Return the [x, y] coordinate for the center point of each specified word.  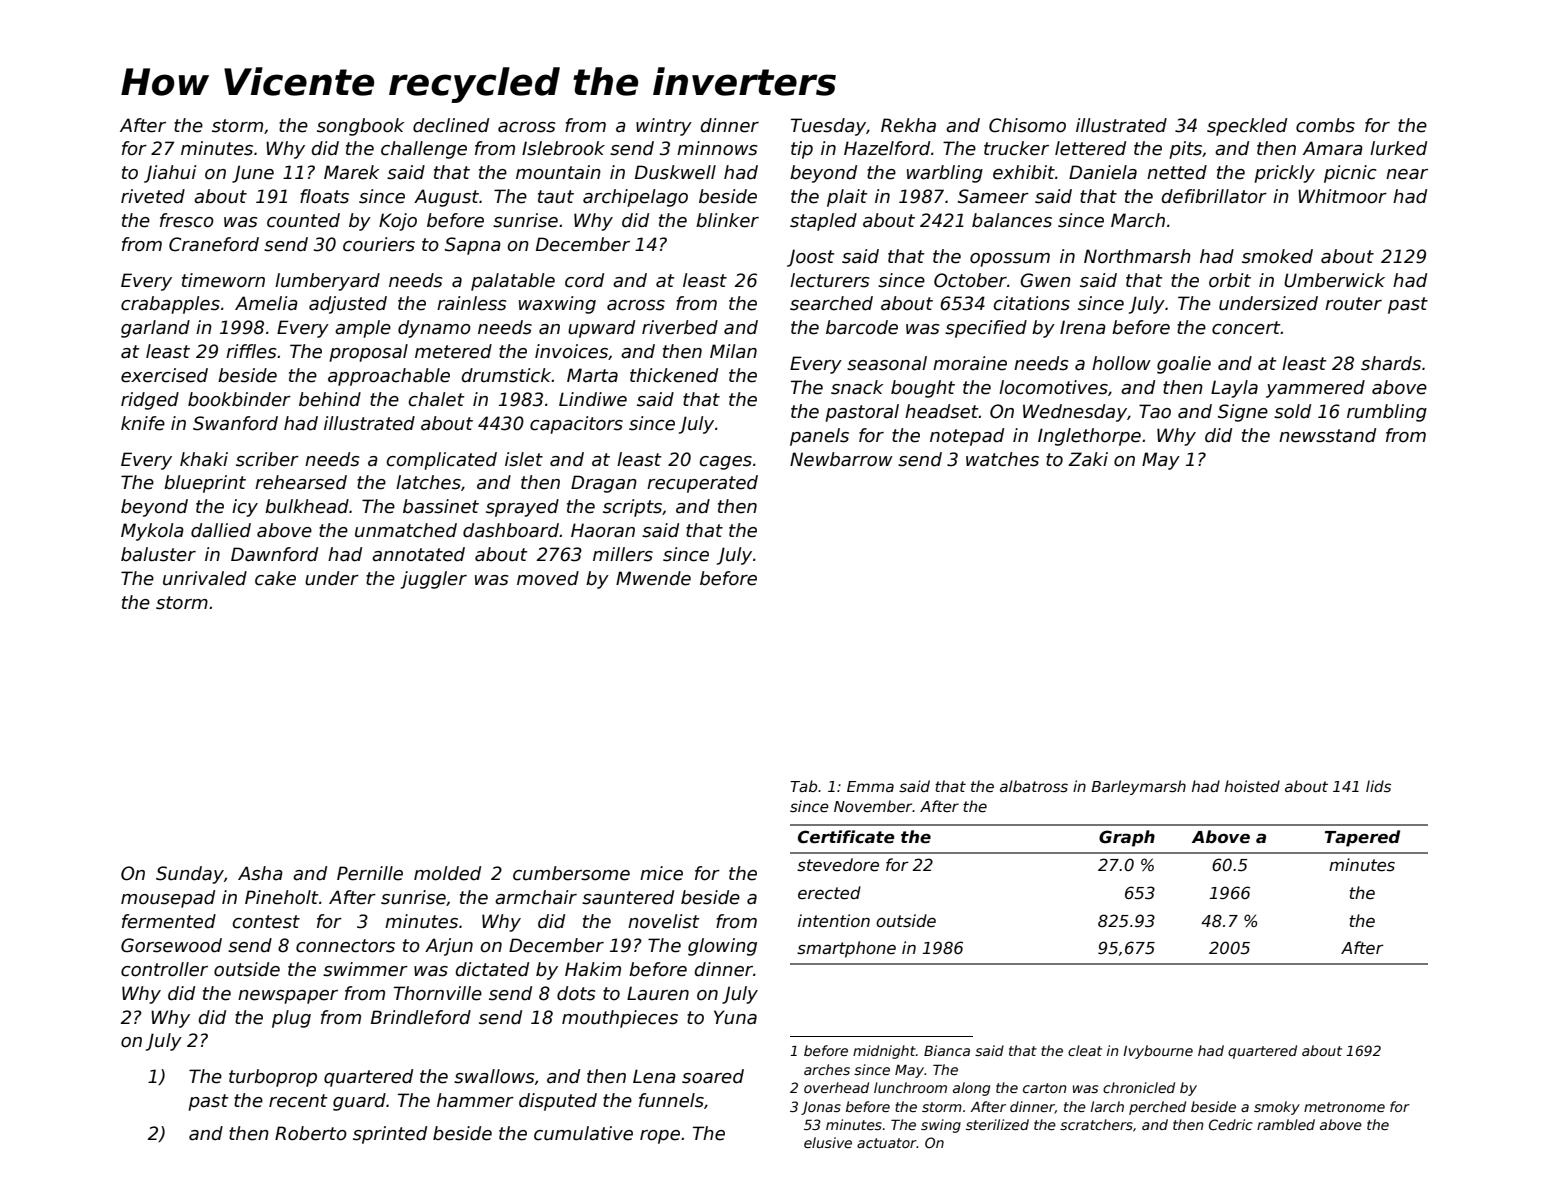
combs [1325, 125]
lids [1378, 786]
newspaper [288, 997]
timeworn [223, 280]
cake [275, 578]
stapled [823, 222]
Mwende [653, 578]
